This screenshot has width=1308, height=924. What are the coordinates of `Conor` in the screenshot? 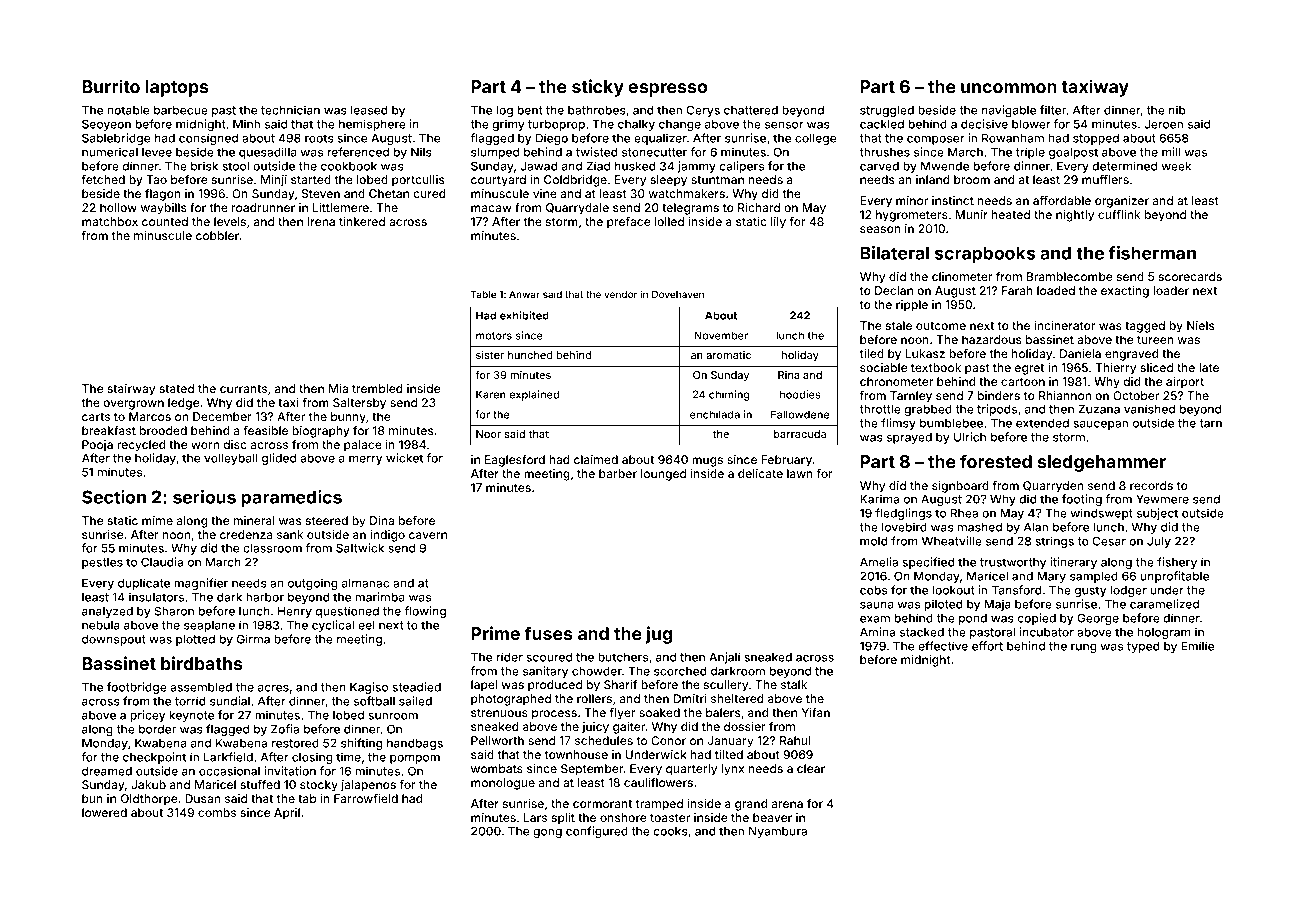 It's located at (668, 740).
